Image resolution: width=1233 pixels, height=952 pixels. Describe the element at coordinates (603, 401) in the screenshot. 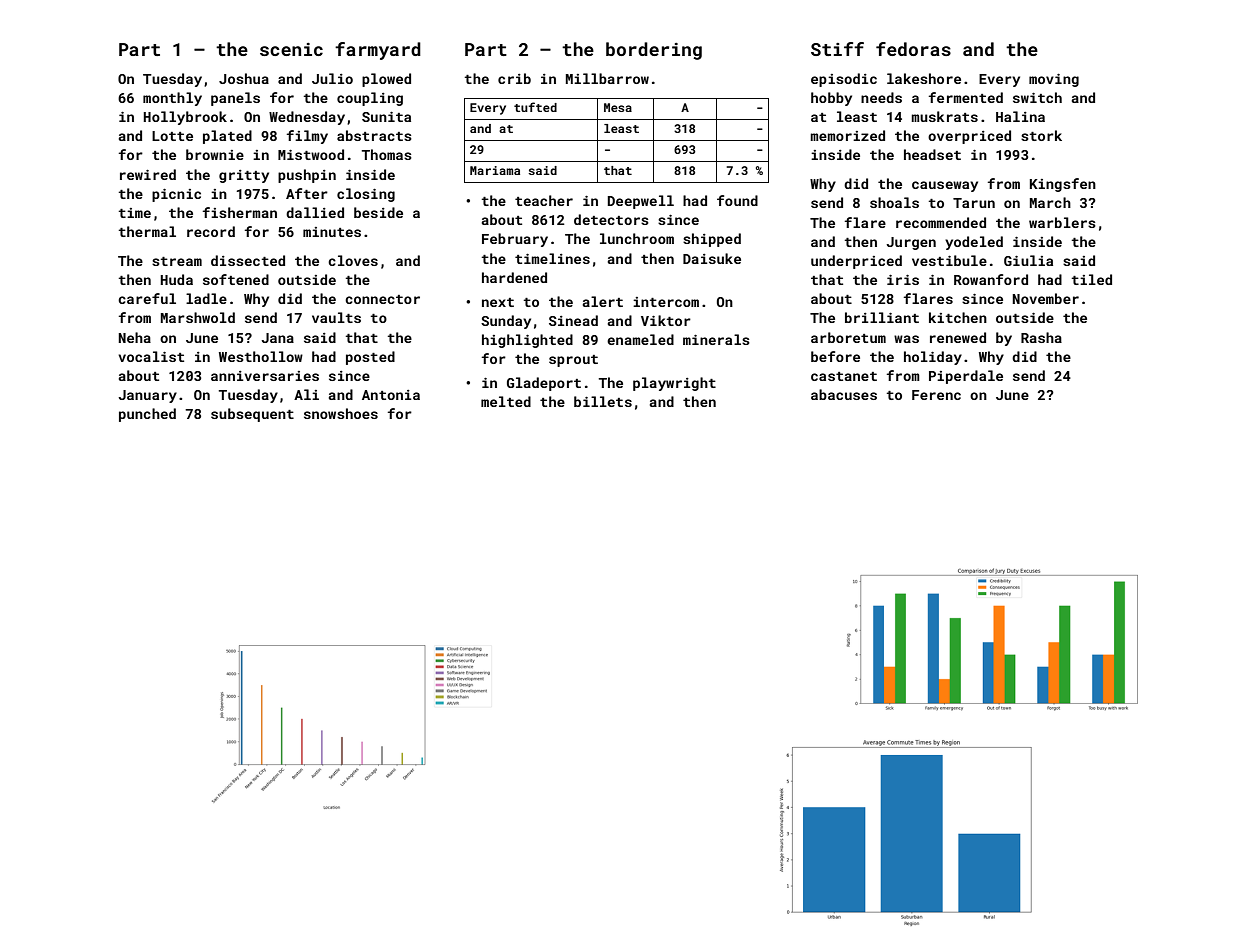

I see `billets` at that location.
